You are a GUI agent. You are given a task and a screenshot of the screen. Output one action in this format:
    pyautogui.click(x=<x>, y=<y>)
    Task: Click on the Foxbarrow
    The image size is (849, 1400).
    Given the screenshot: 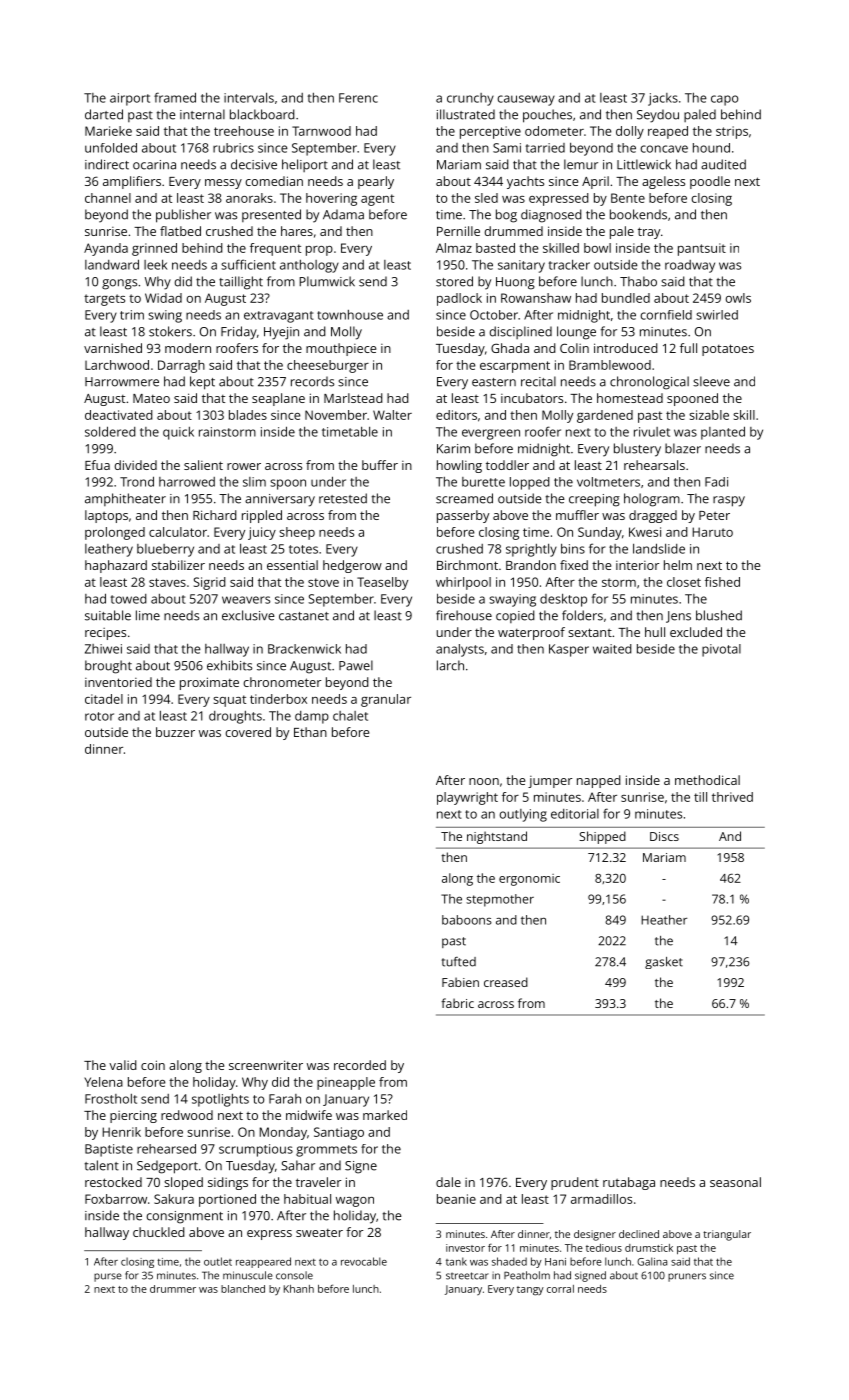 What is the action you would take?
    pyautogui.click(x=116, y=1199)
